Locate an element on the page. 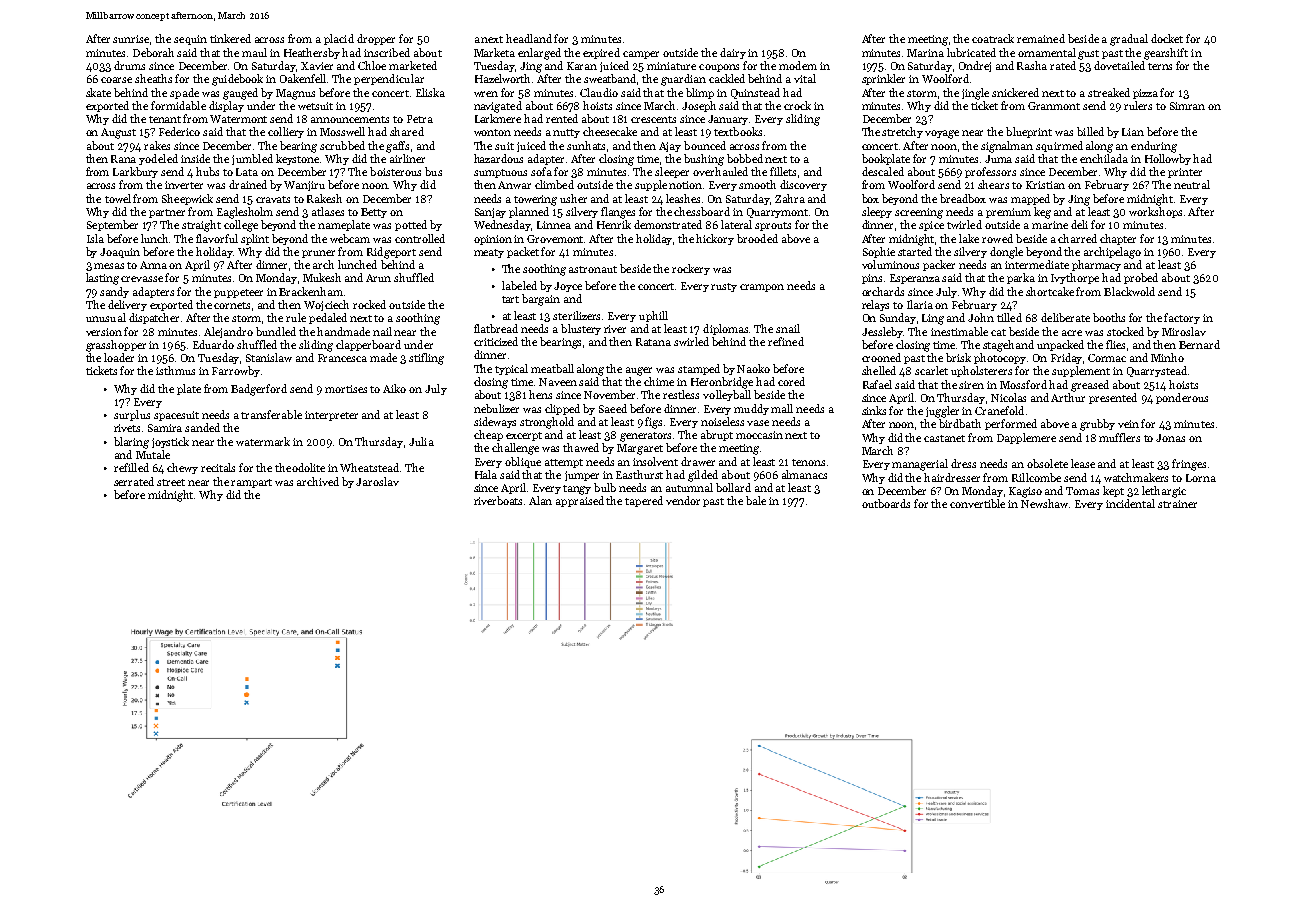 The height and width of the image is (924, 1308). uphill is located at coordinates (653, 316).
